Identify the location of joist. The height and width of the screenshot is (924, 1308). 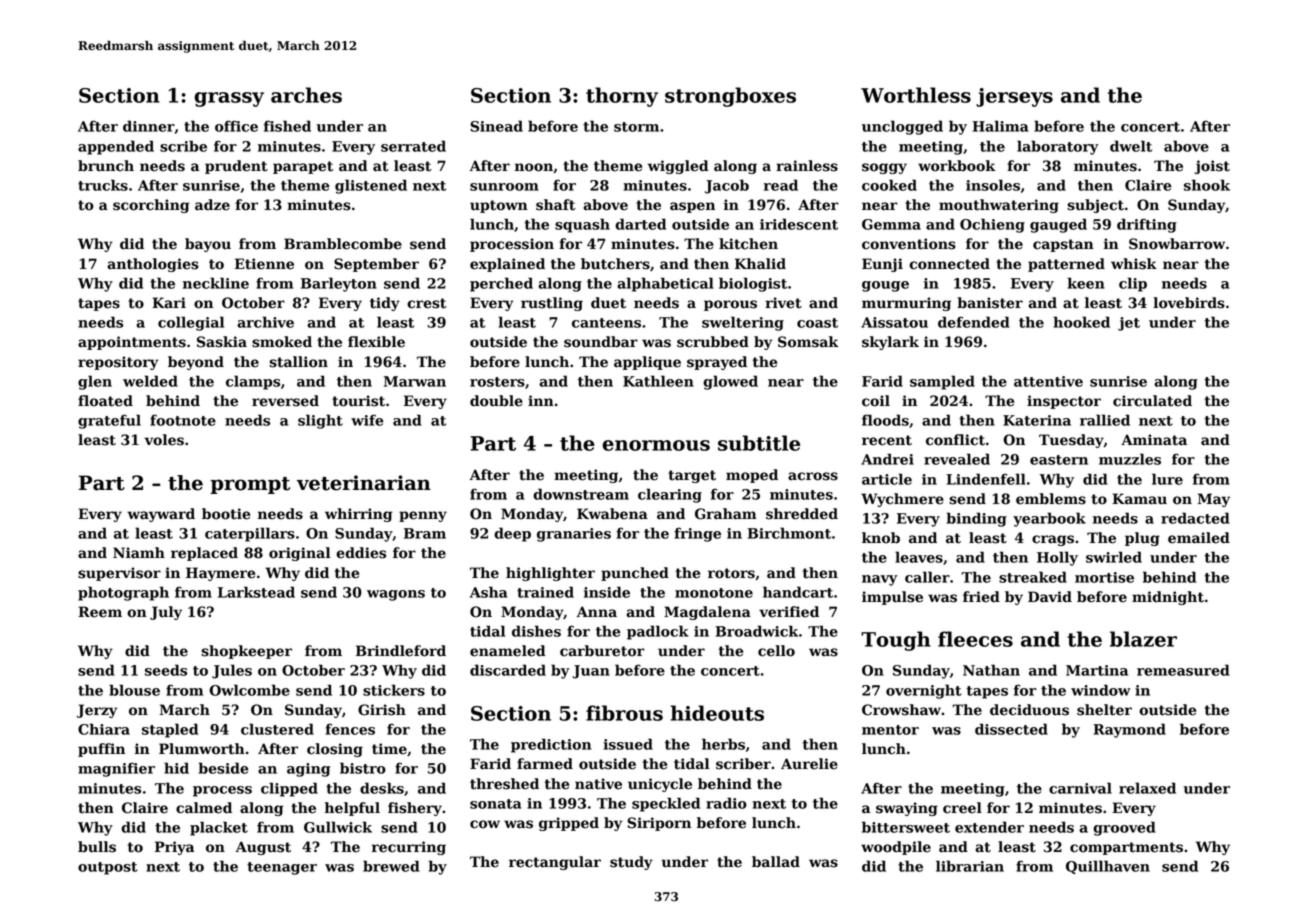
(1212, 167).
